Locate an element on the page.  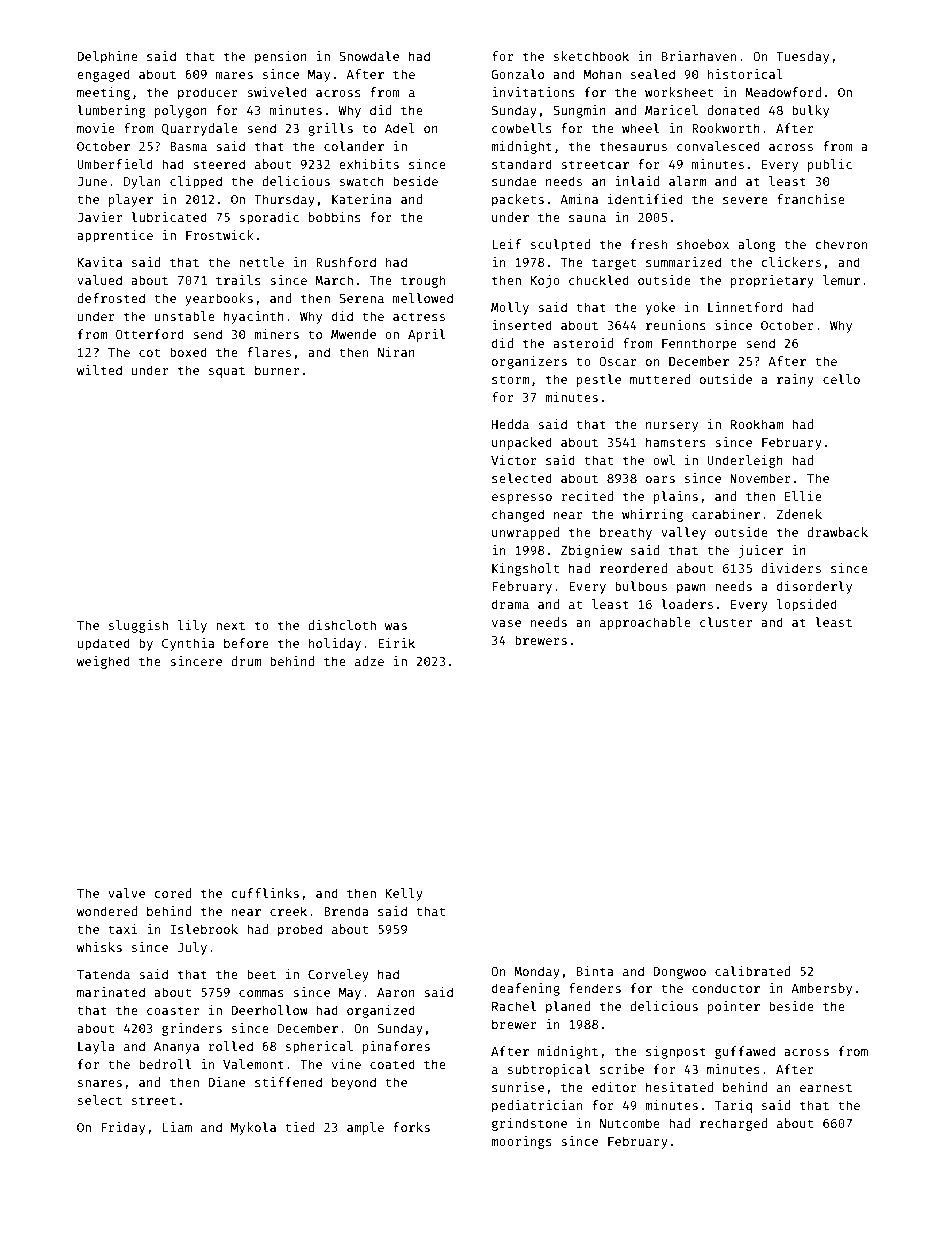
lumbering is located at coordinates (111, 111).
